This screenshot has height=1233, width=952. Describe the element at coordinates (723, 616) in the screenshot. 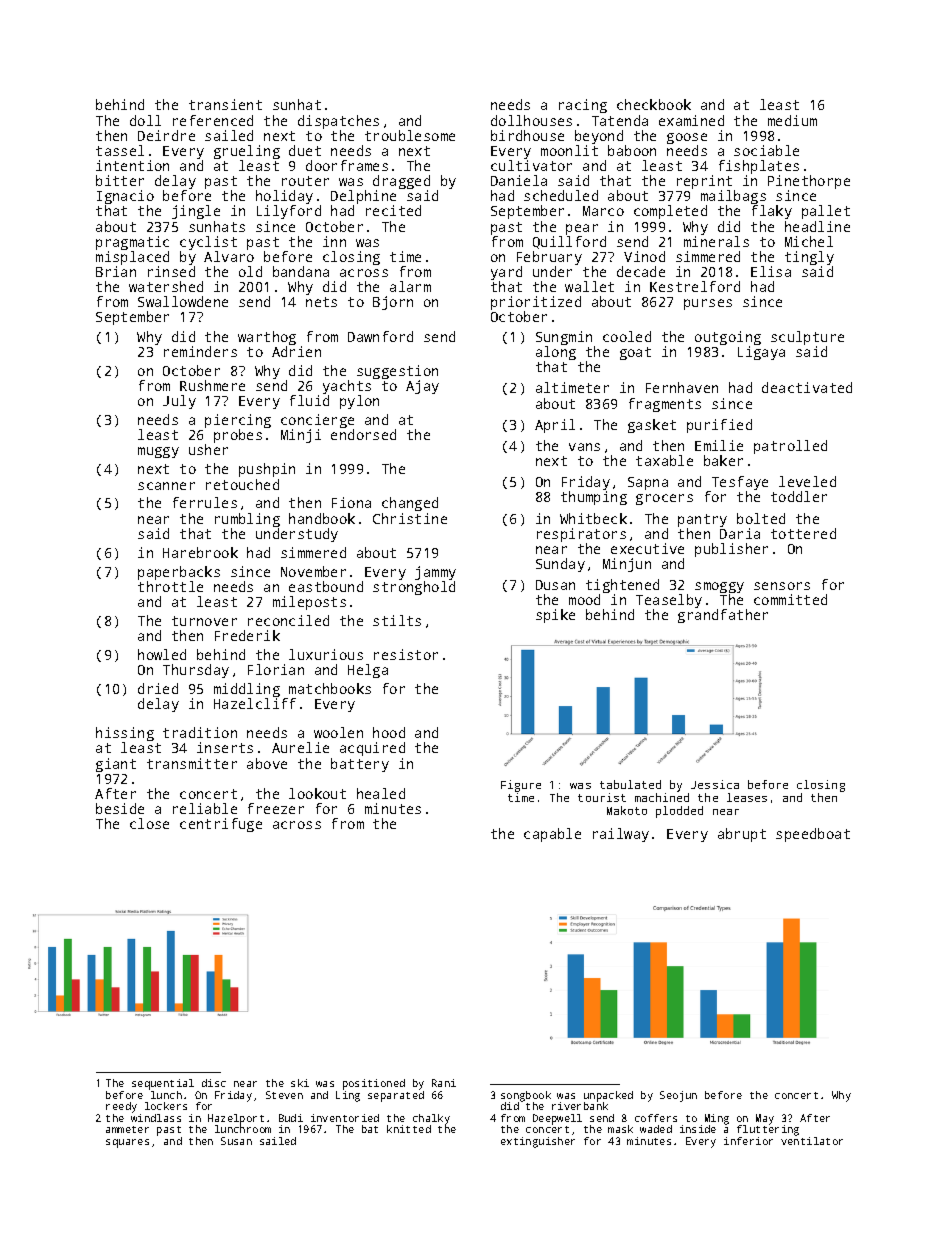

I see `grandfather` at that location.
